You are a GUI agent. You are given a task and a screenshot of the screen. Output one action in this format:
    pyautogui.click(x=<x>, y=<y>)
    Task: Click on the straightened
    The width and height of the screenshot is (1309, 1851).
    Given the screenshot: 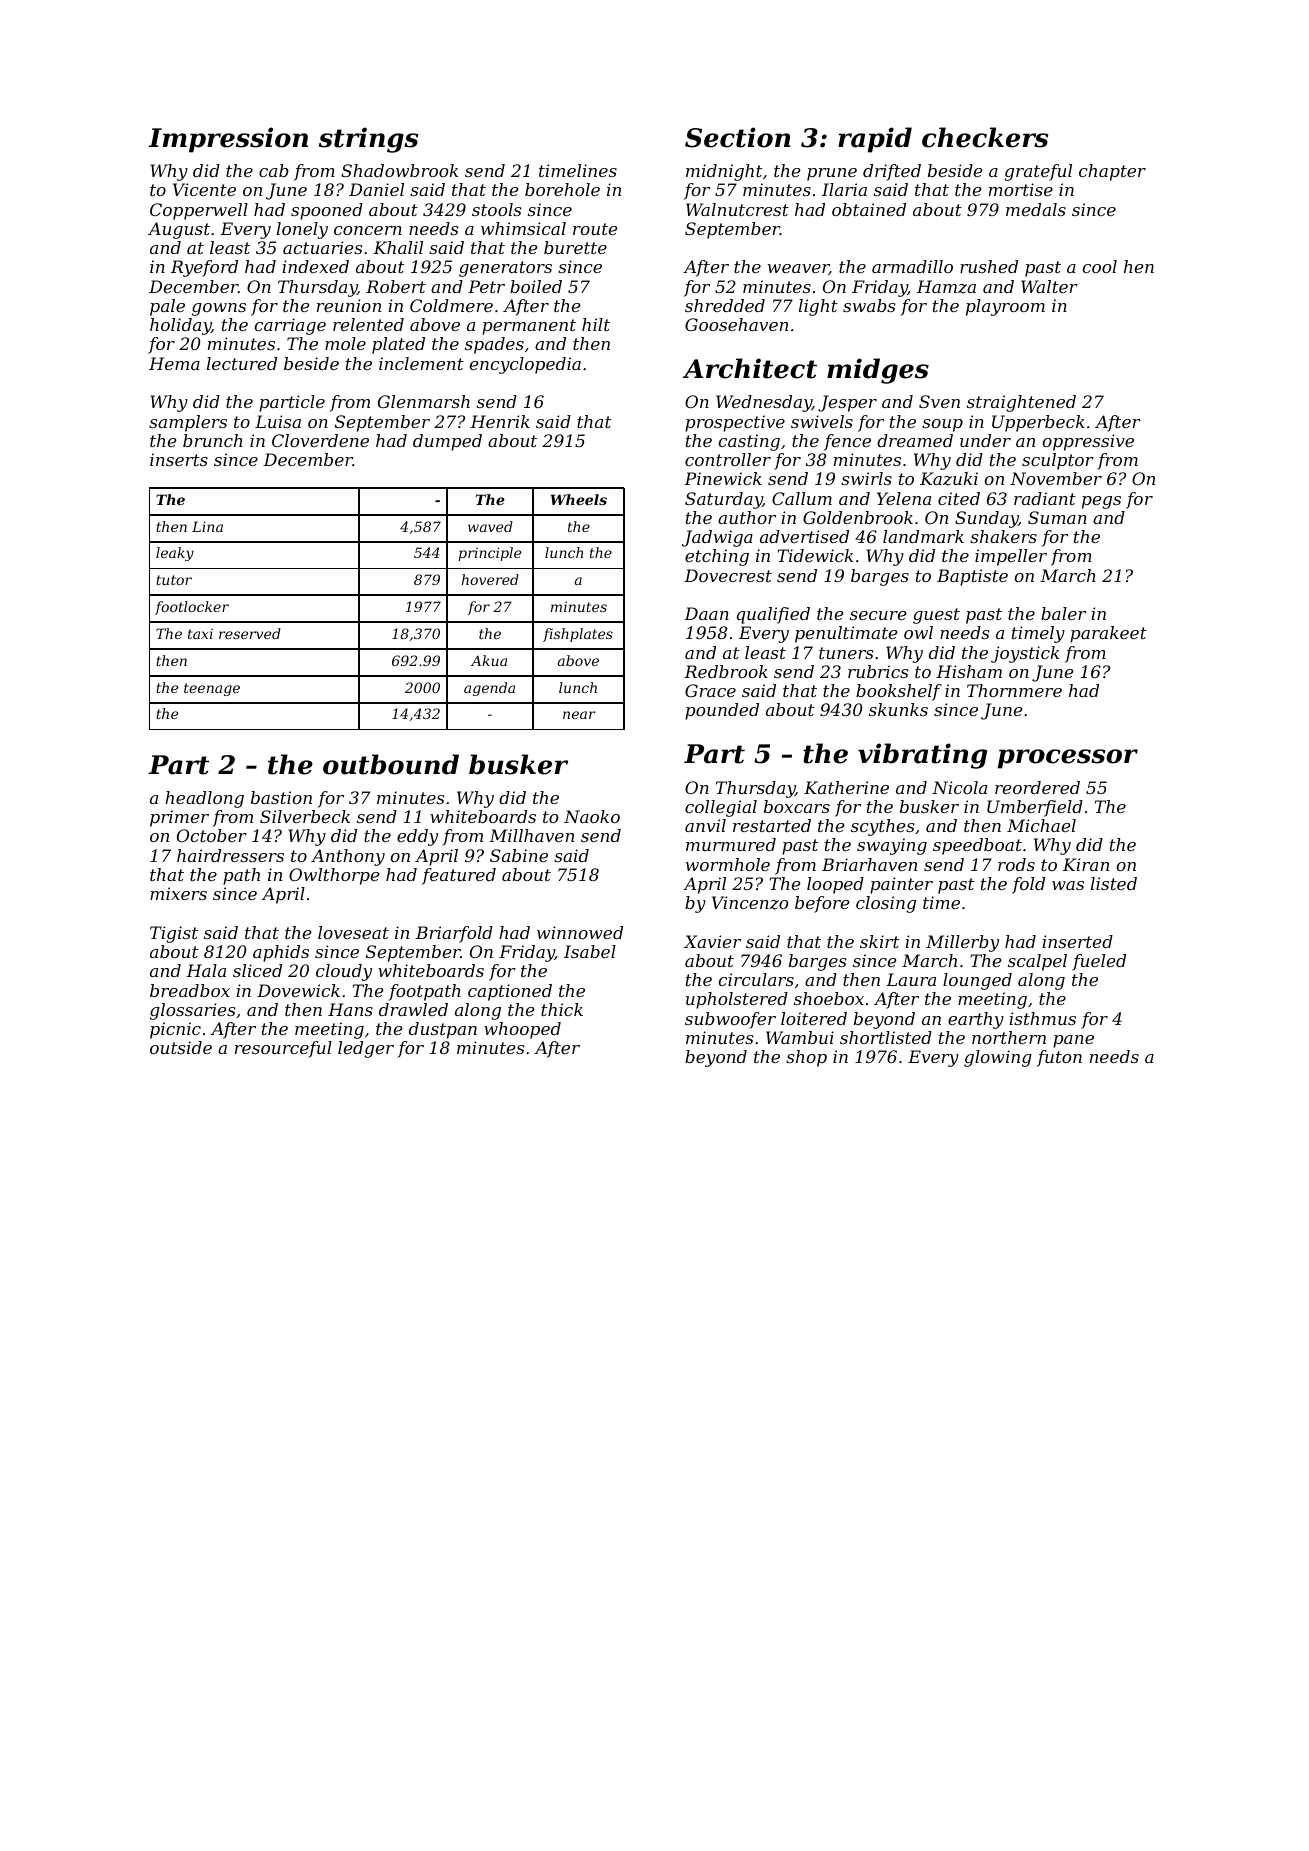 What is the action you would take?
    pyautogui.click(x=1021, y=403)
